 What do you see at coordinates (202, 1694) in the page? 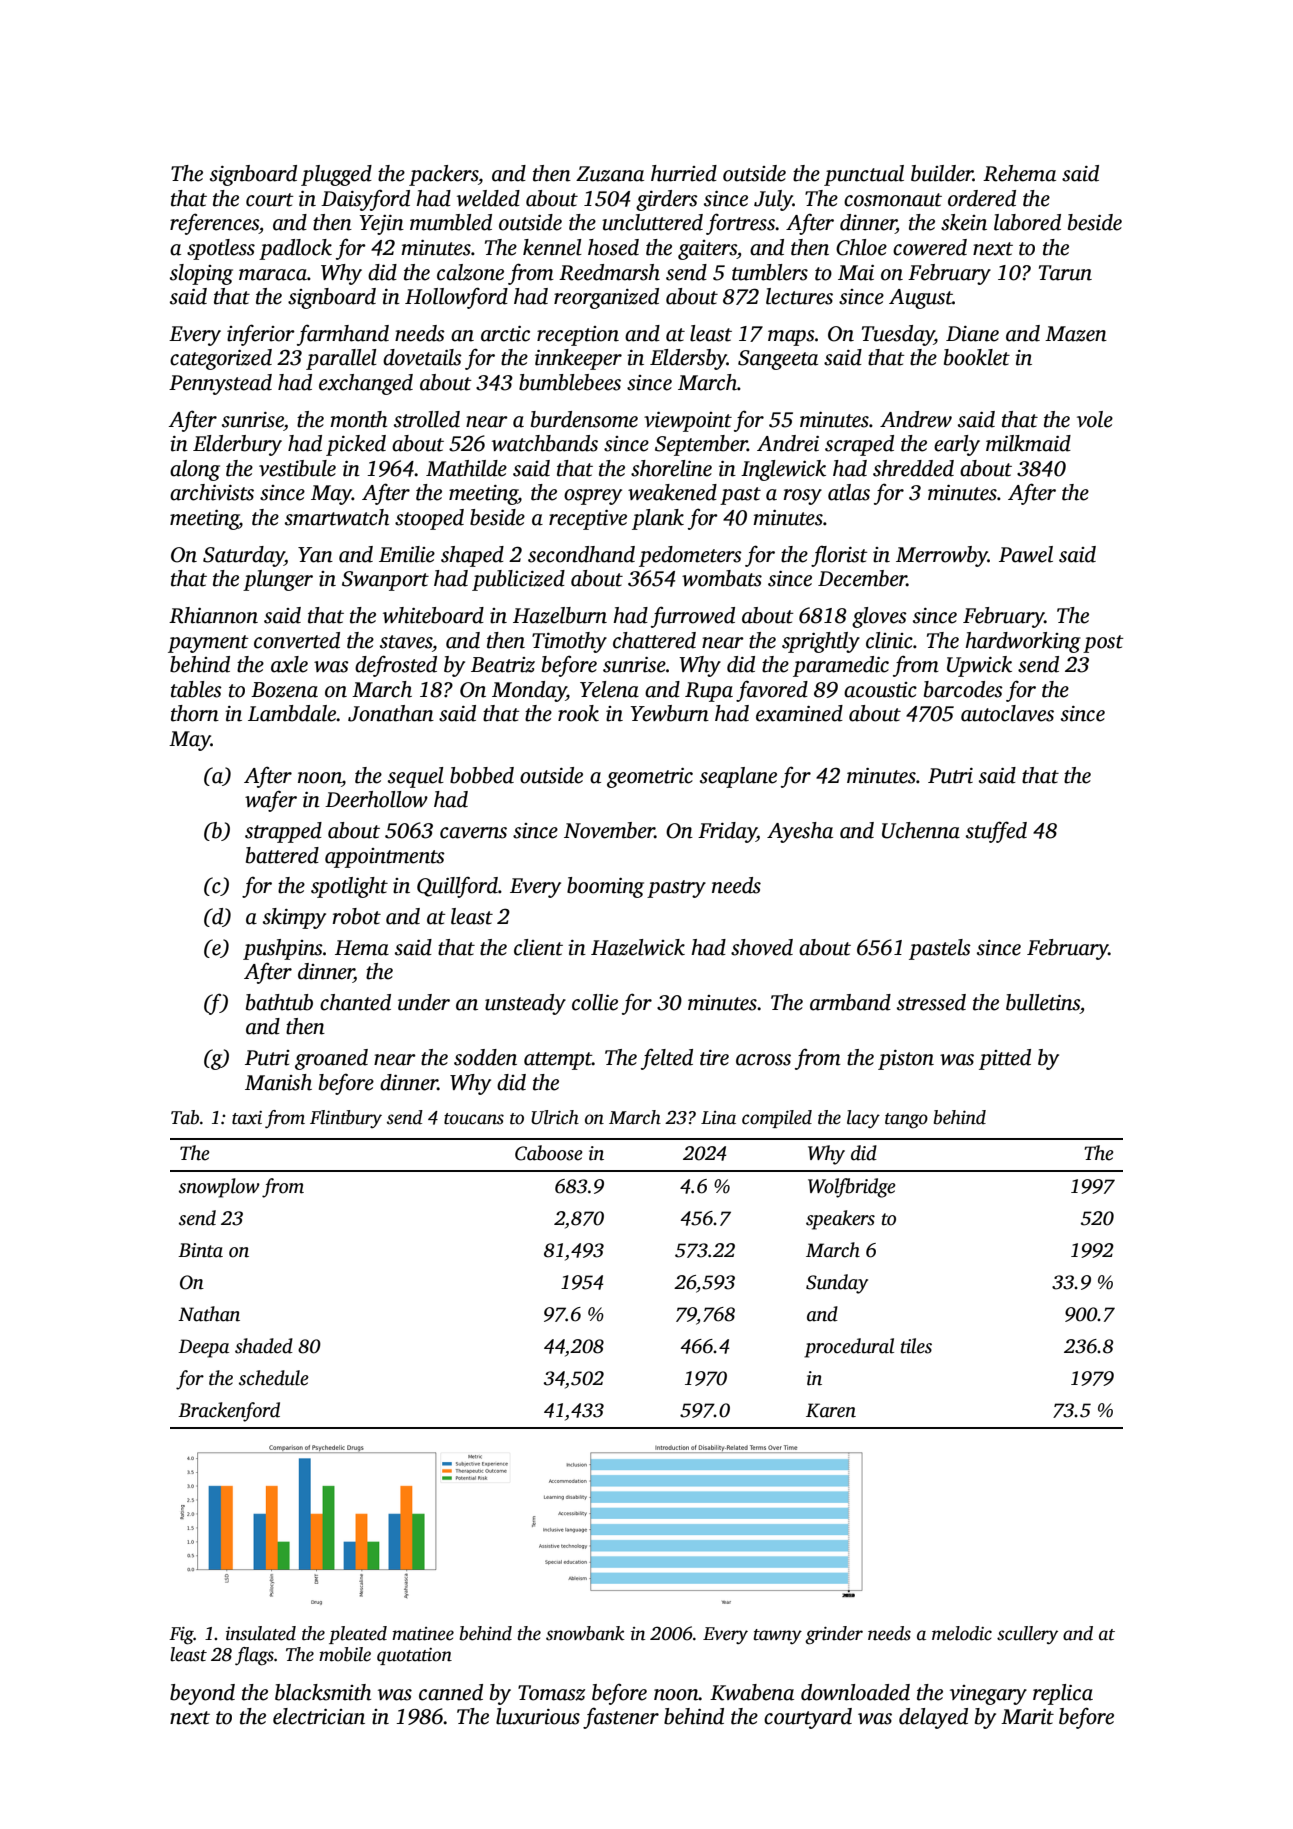
I see `beyond` at bounding box center [202, 1694].
